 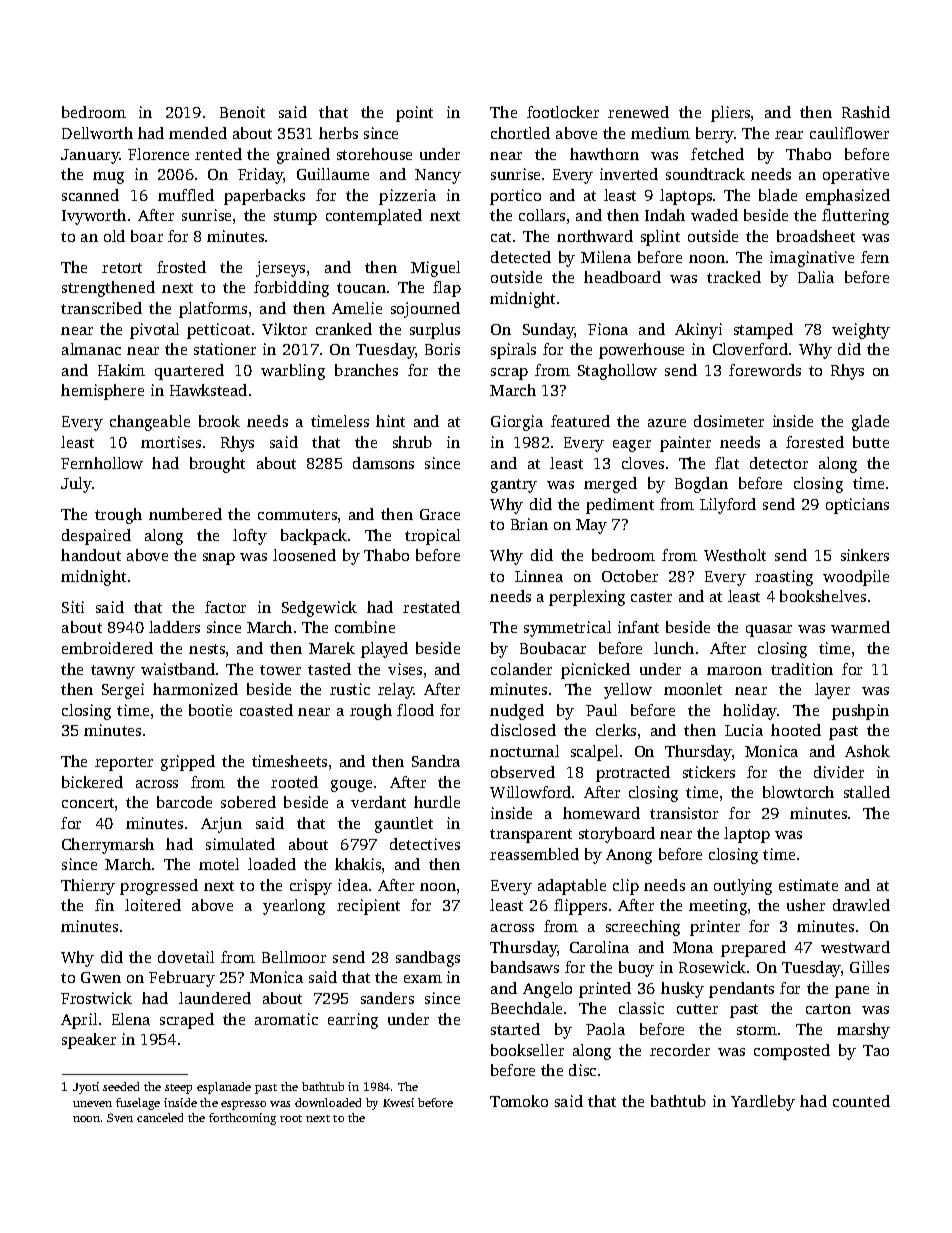 What do you see at coordinates (769, 631) in the image?
I see `quasar` at bounding box center [769, 631].
